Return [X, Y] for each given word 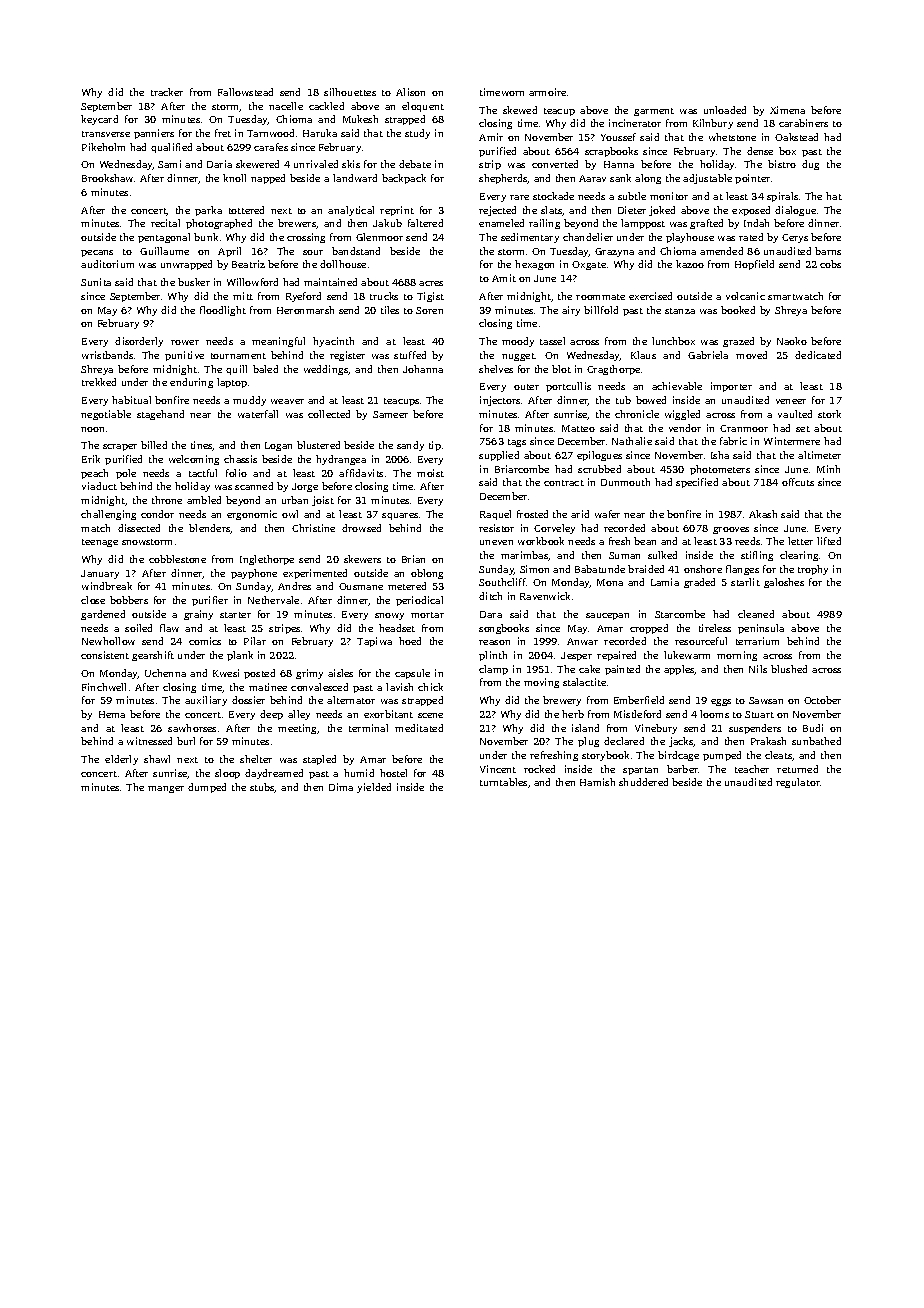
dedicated [818, 355]
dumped [207, 788]
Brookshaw [107, 178]
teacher [752, 769]
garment [654, 112]
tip [435, 446]
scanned [254, 486]
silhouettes [350, 92]
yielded [374, 788]
